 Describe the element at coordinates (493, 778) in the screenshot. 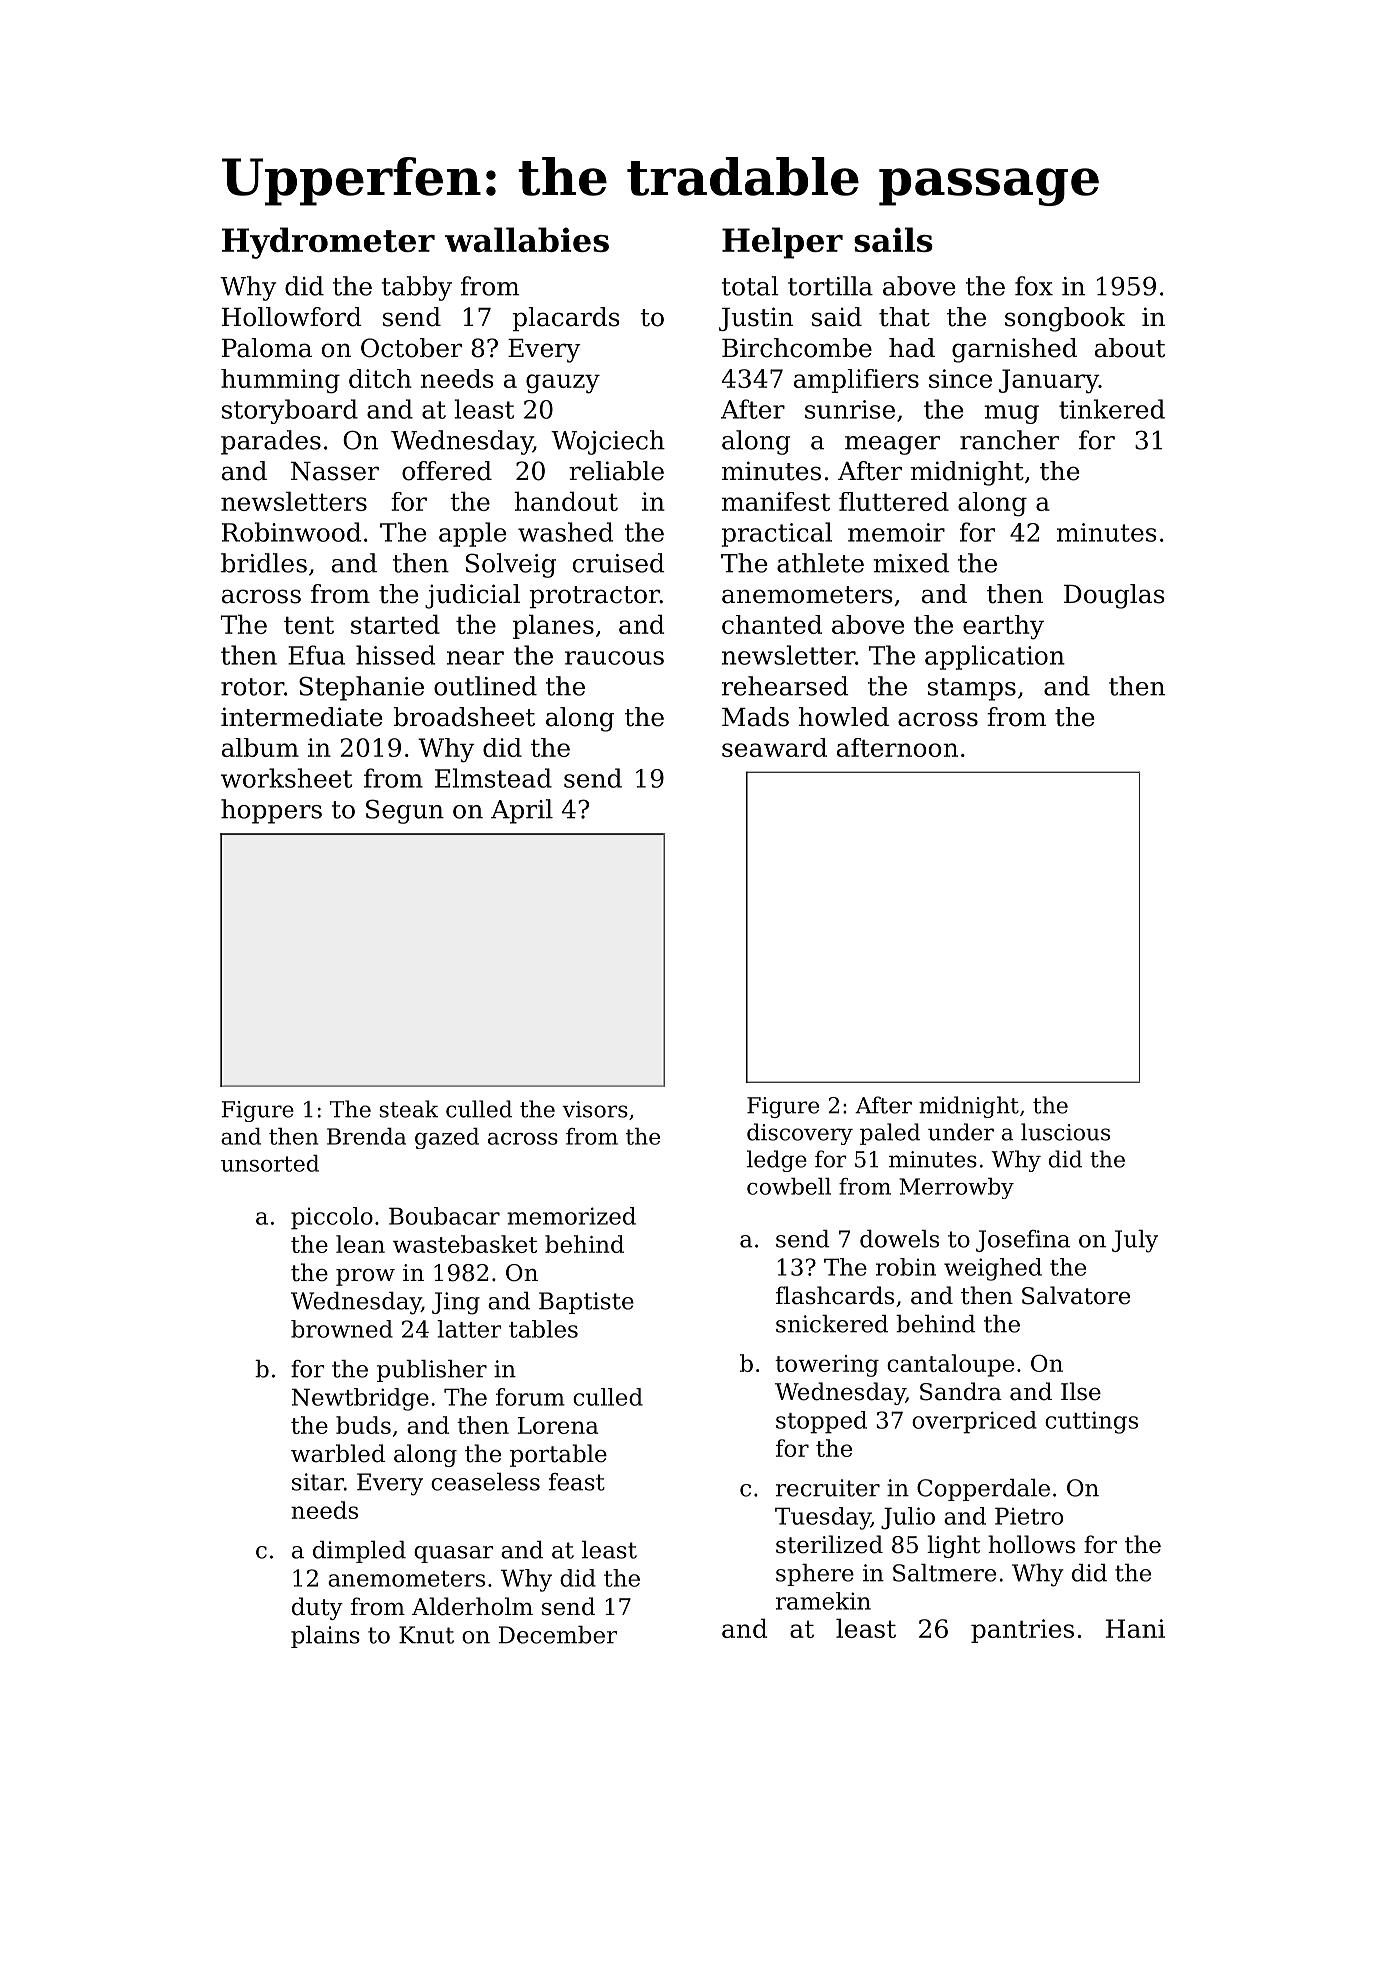

I see `Elmstead` at that location.
